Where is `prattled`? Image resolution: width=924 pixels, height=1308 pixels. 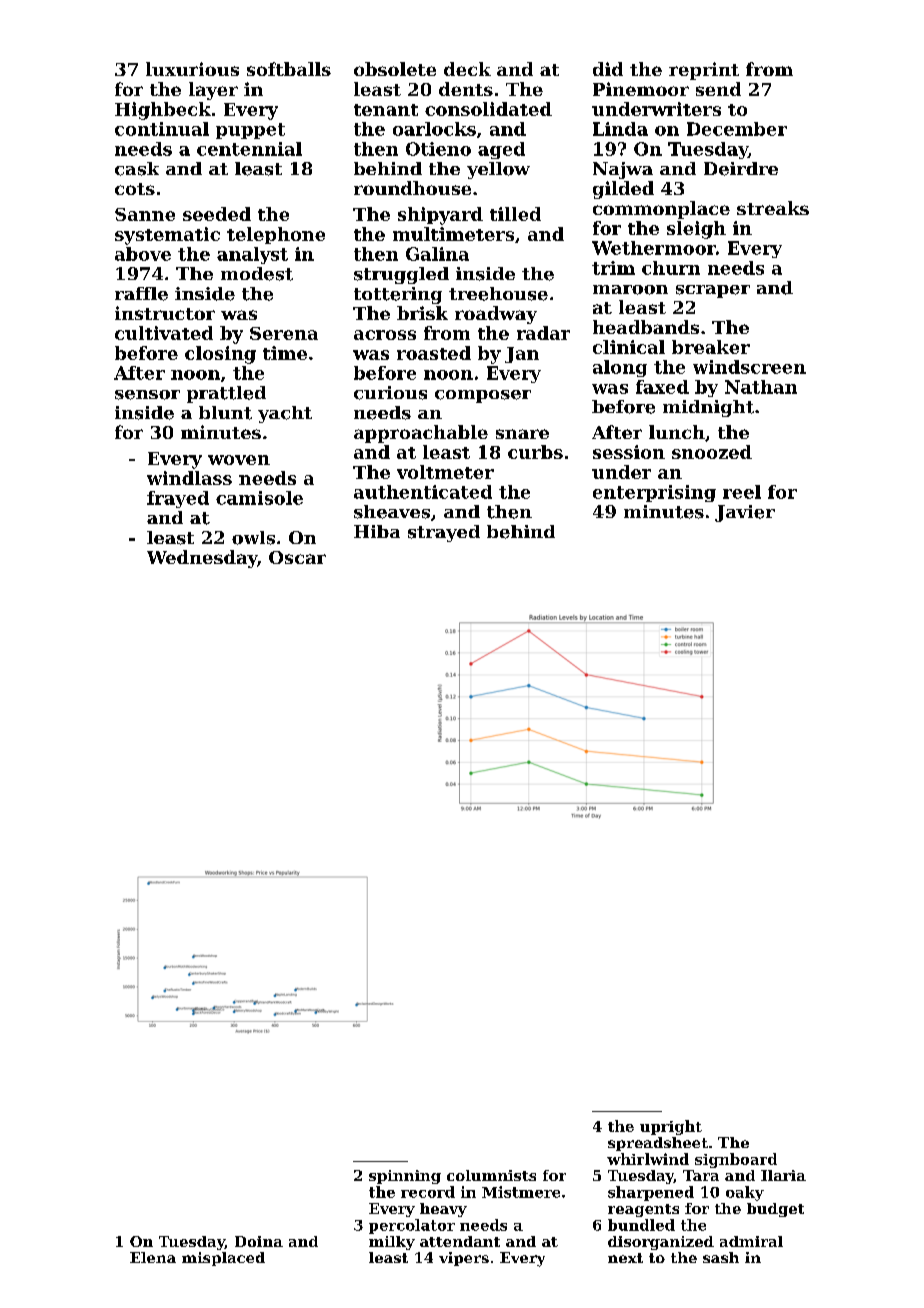
prattled is located at coordinates (226, 394).
